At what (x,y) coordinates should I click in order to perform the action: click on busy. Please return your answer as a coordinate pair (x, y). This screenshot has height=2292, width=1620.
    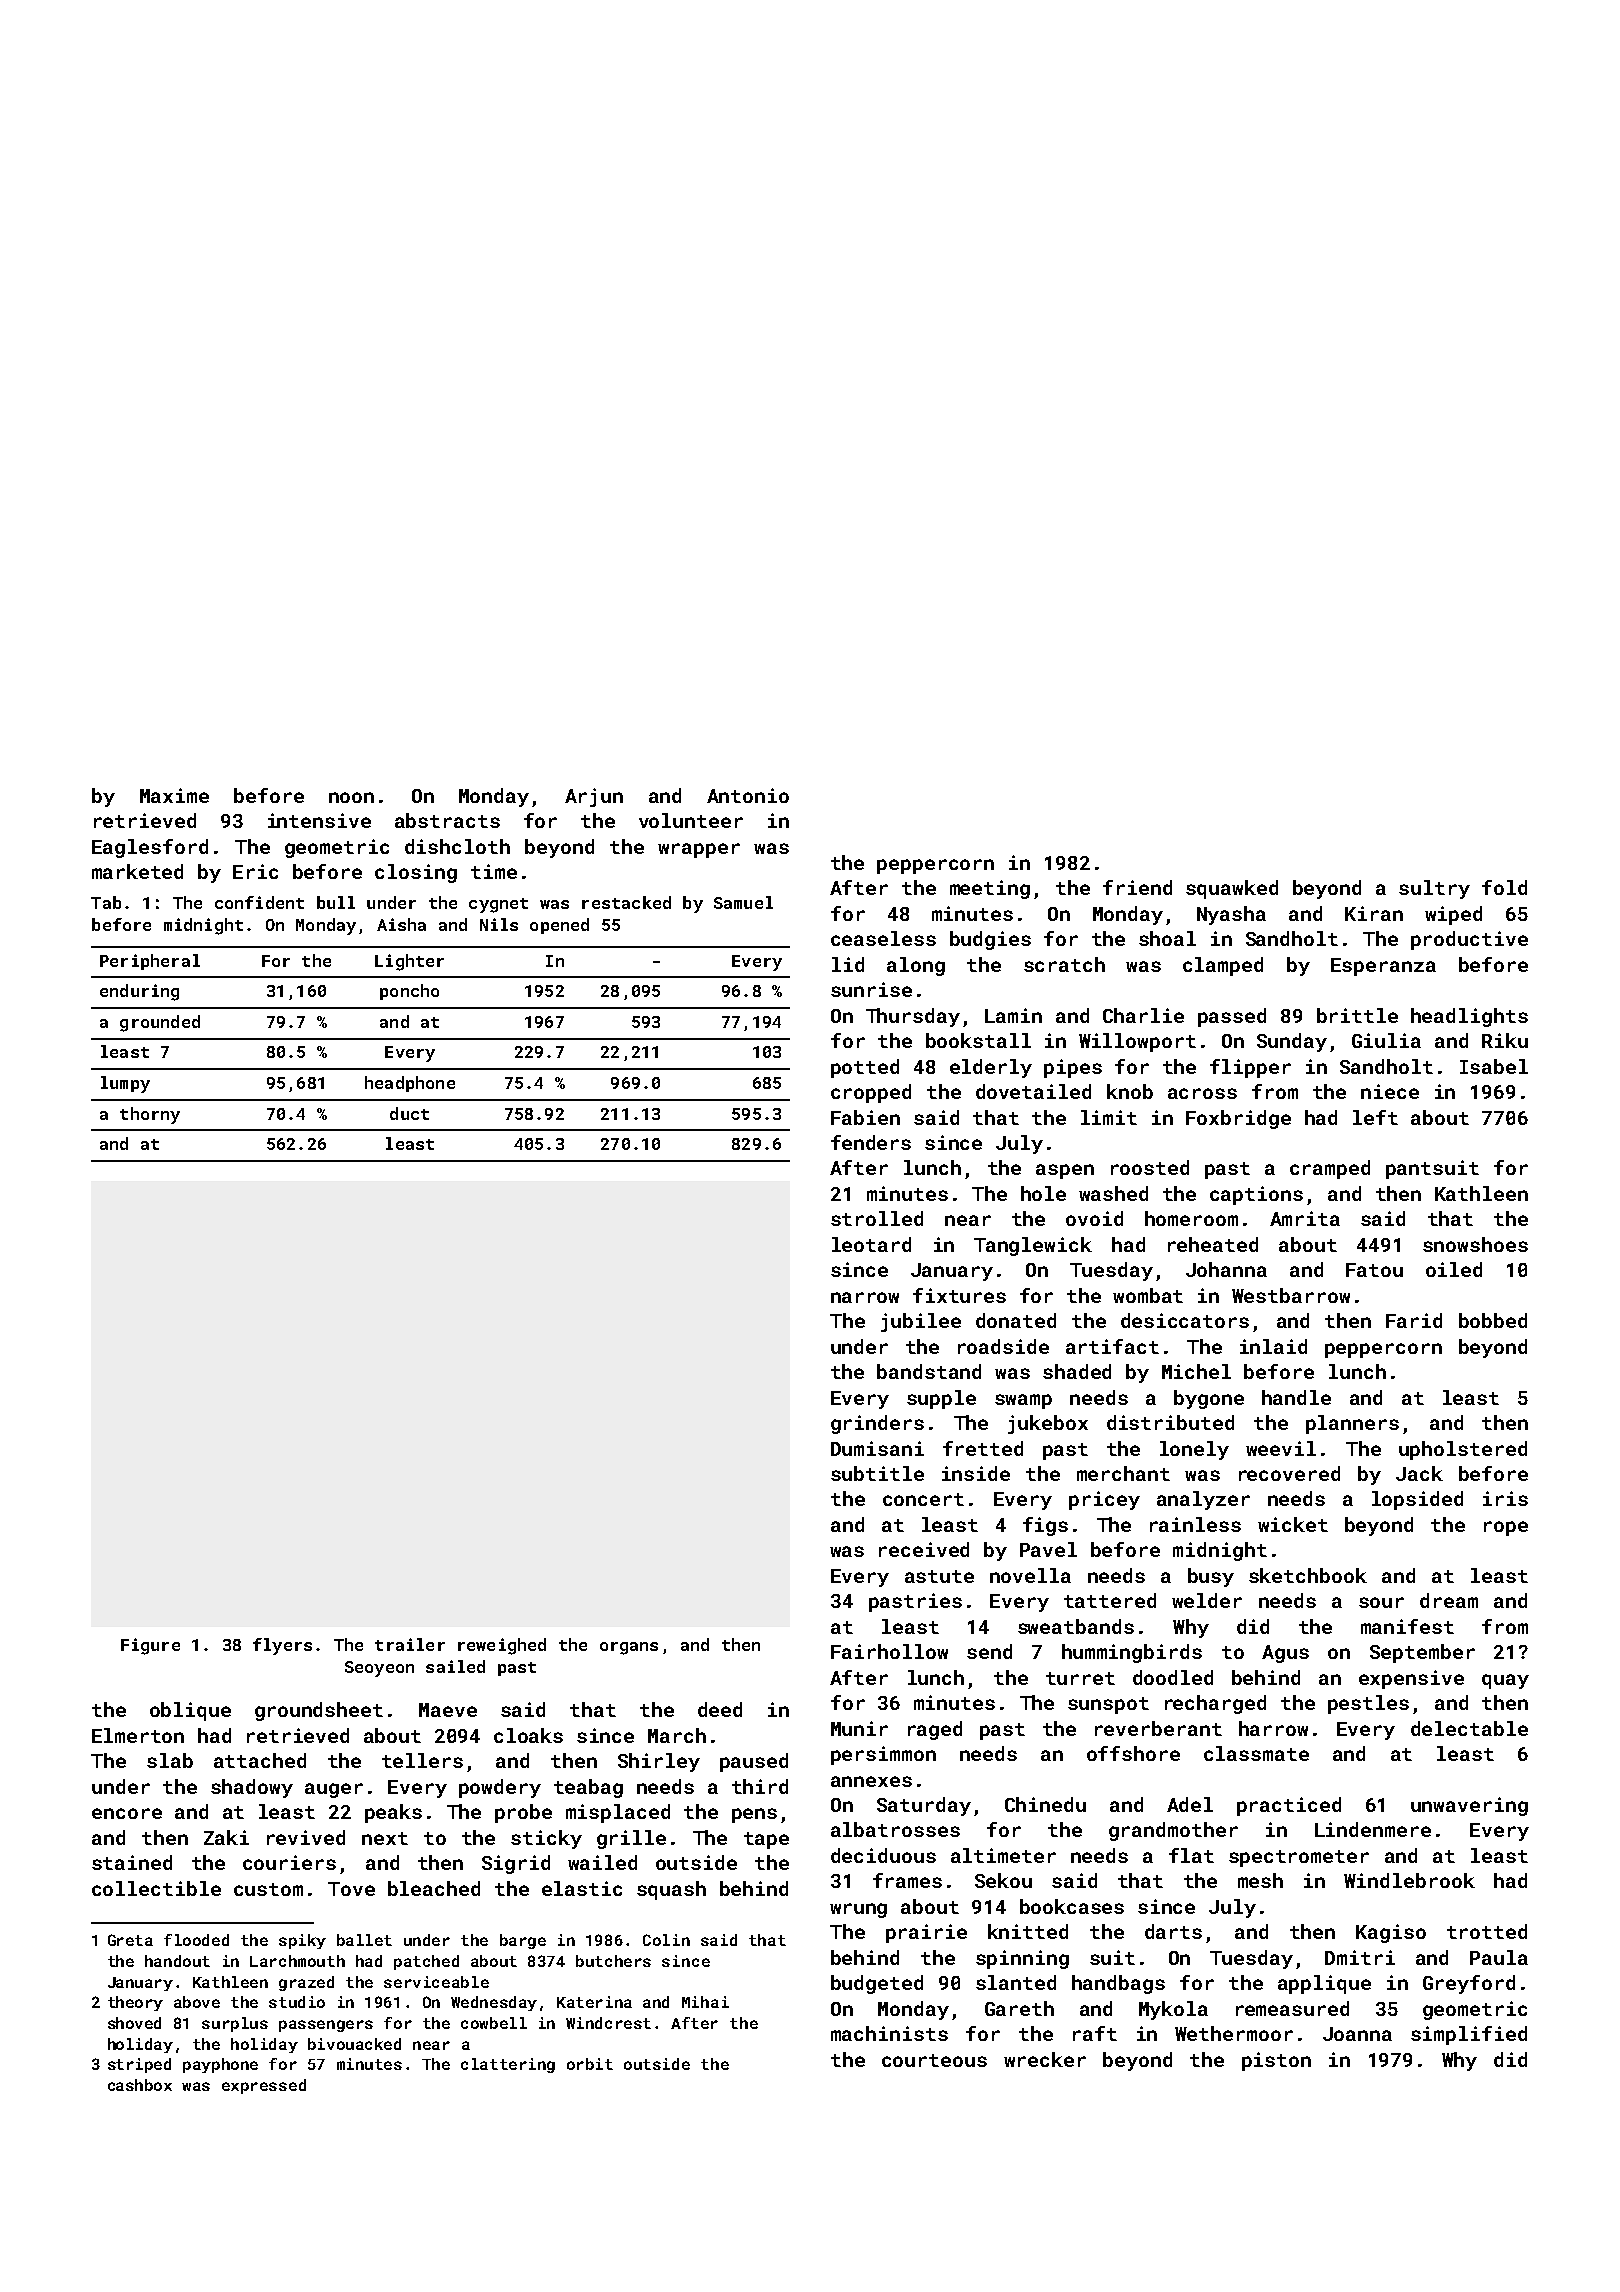
    Looking at the image, I should click on (1211, 1577).
